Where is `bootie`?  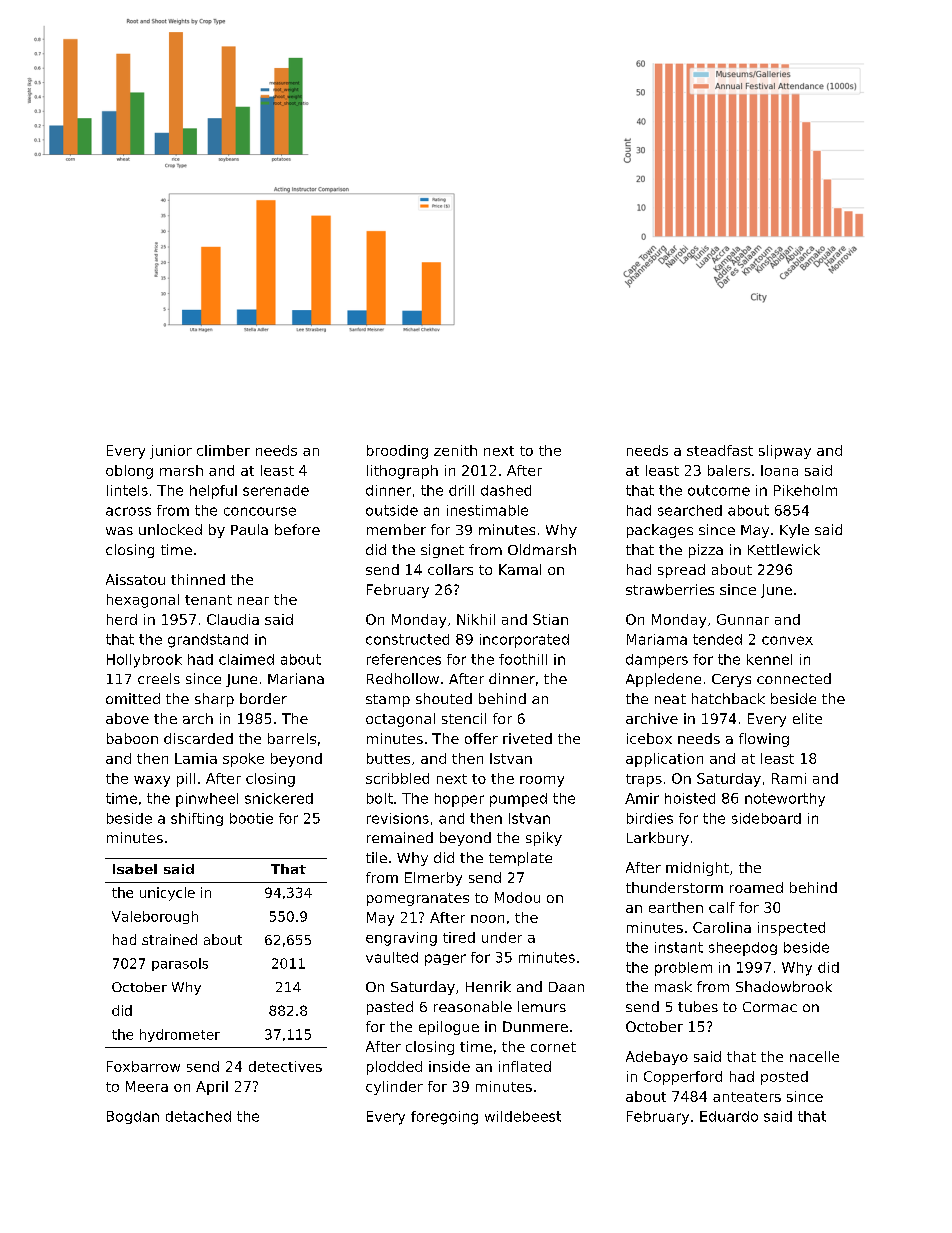 bootie is located at coordinates (251, 818).
